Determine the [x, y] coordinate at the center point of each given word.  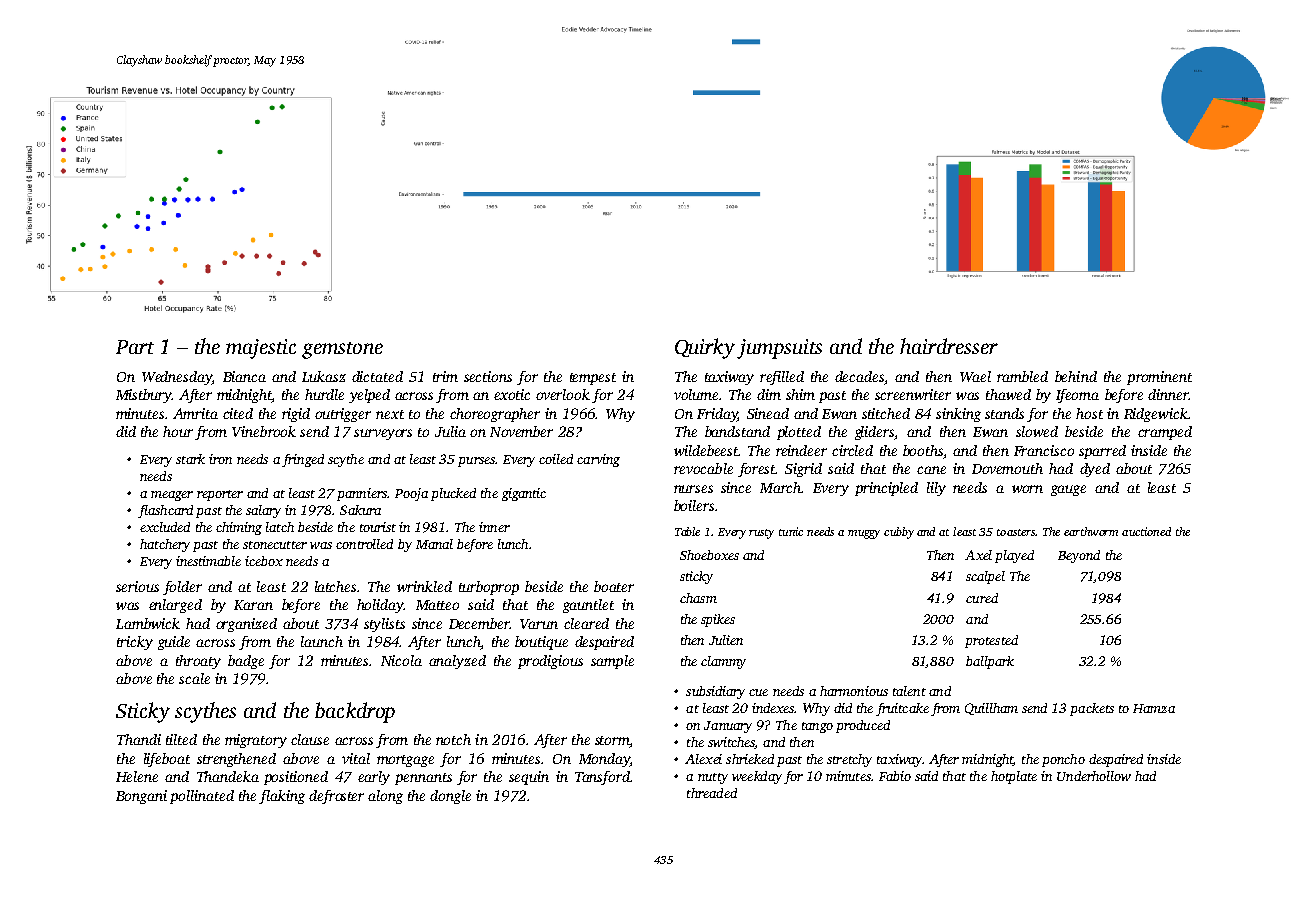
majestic [261, 349]
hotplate [1014, 777]
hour [178, 431]
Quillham [991, 709]
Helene [137, 776]
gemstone [342, 350]
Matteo [437, 605]
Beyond [1079, 556]
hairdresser [949, 346]
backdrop [355, 712]
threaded [712, 793]
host [1089, 413]
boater [614, 586]
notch [453, 739]
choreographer [495, 415]
